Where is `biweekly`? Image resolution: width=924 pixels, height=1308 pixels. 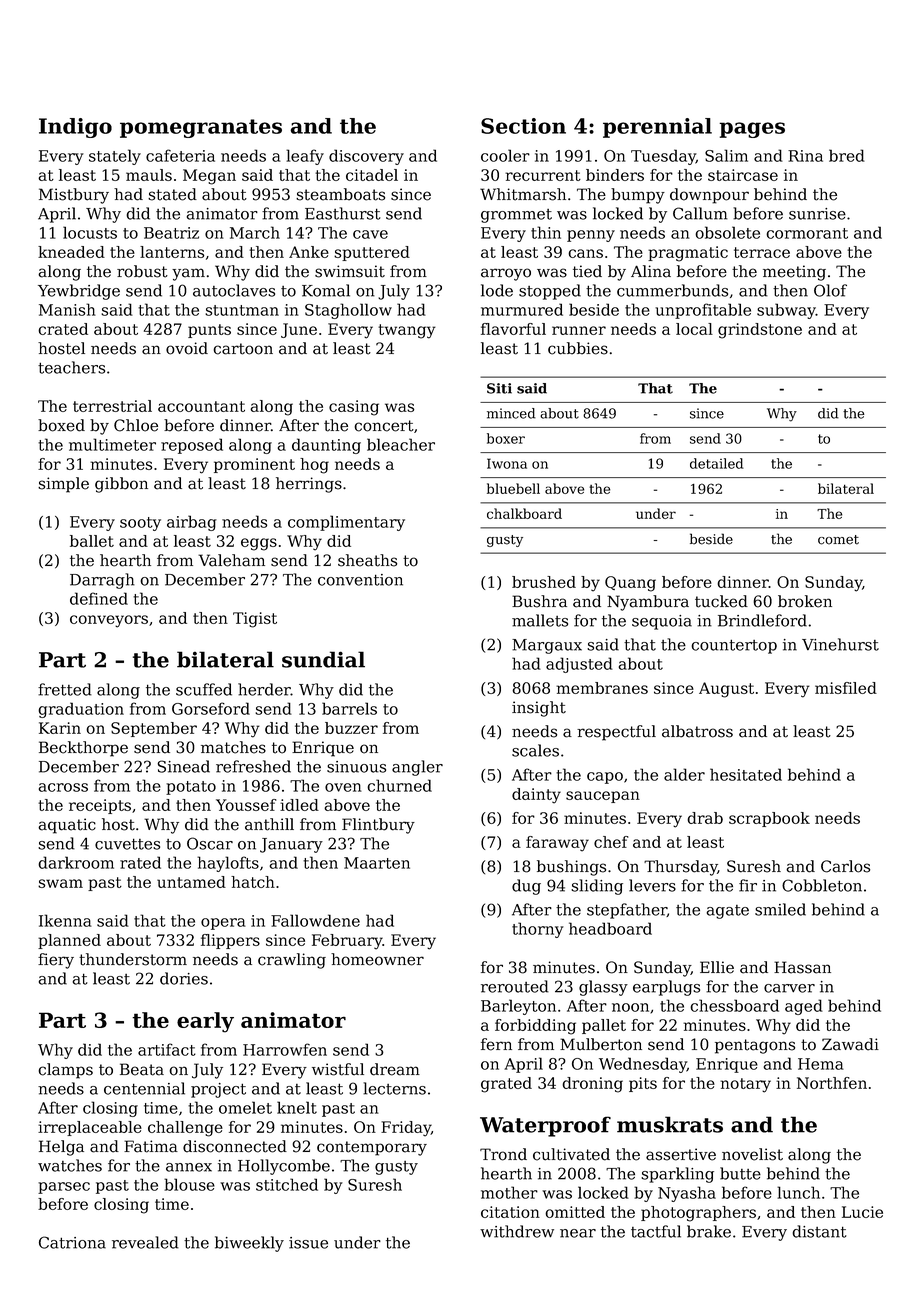 biweekly is located at coordinates (249, 1244).
